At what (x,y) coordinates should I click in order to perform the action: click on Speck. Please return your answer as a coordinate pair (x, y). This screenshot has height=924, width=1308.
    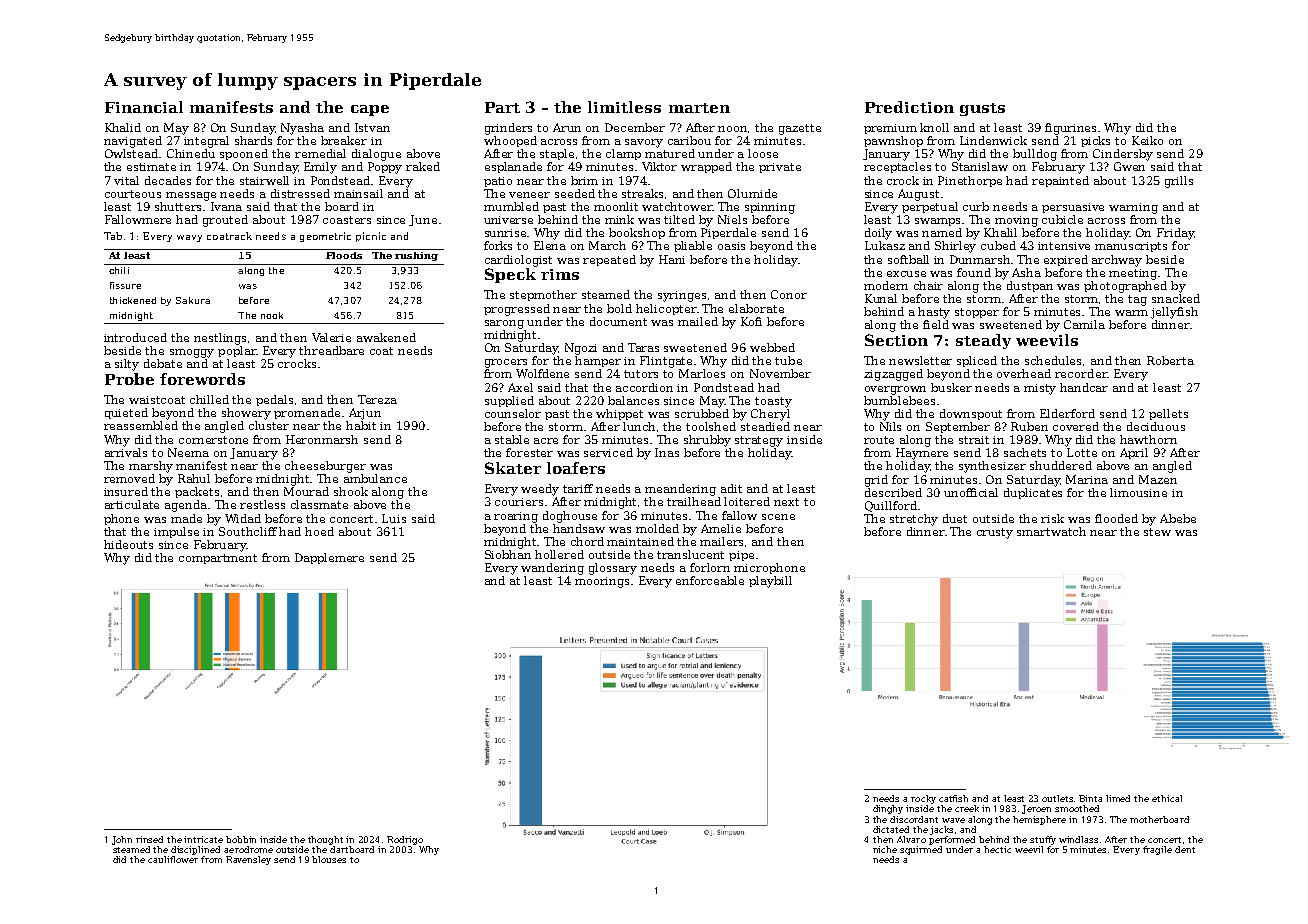
    Looking at the image, I should click on (510, 275).
